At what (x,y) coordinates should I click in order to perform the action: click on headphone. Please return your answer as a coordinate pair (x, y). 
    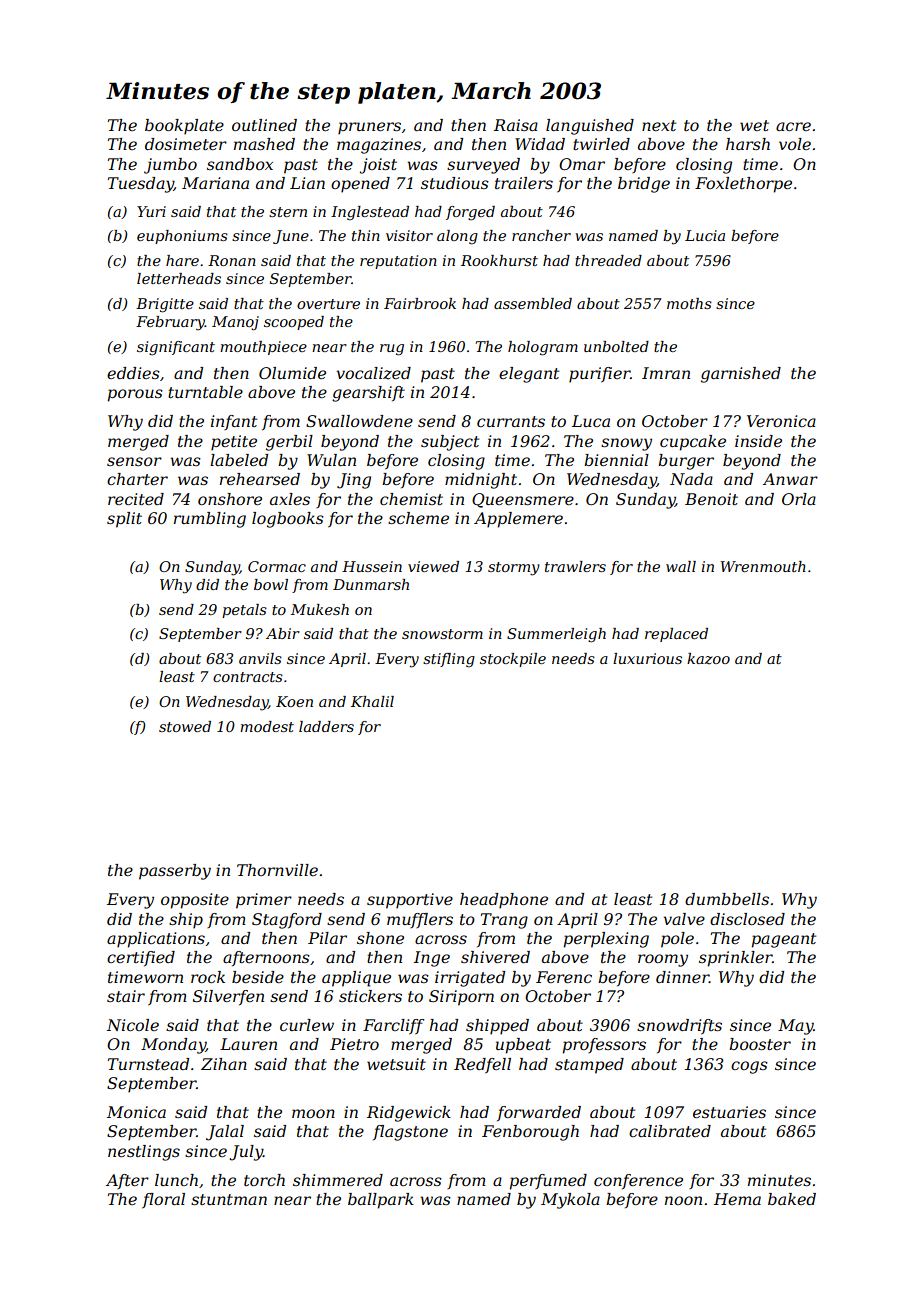
    Looking at the image, I should click on (504, 901).
